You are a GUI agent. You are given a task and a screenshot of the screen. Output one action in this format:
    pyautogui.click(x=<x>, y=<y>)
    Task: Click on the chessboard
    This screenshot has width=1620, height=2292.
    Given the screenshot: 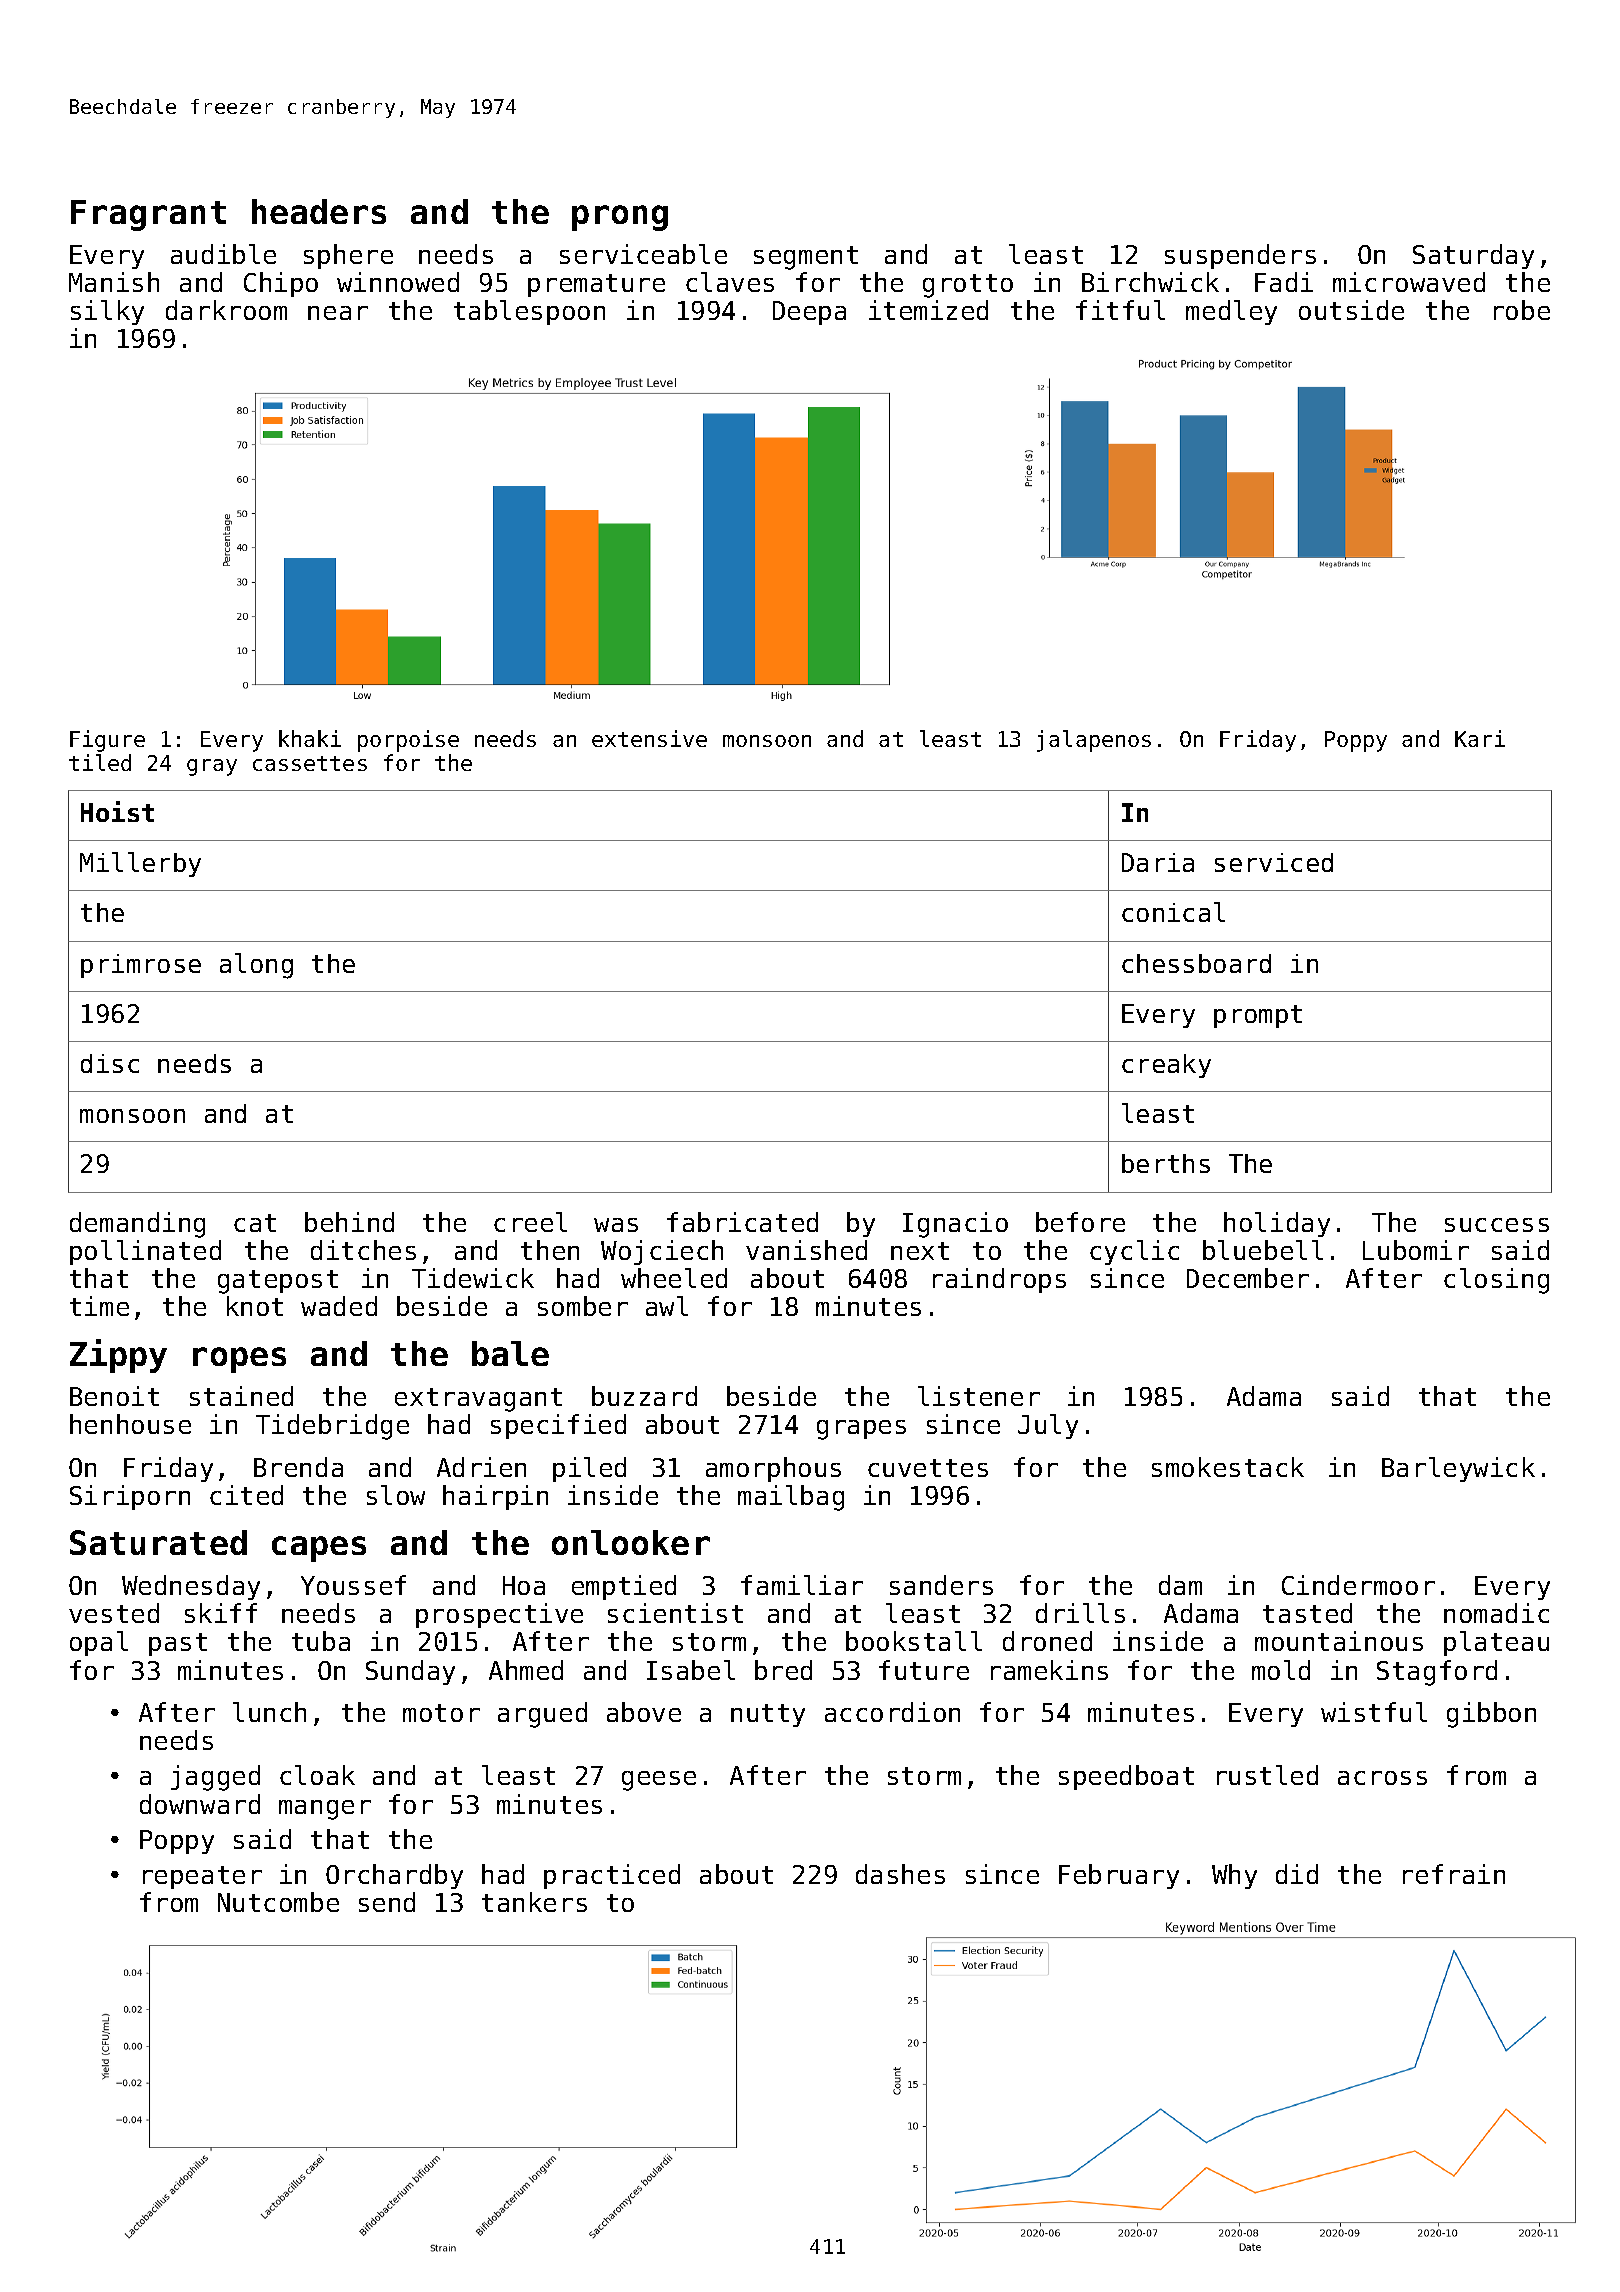 What is the action you would take?
    pyautogui.click(x=1196, y=963)
